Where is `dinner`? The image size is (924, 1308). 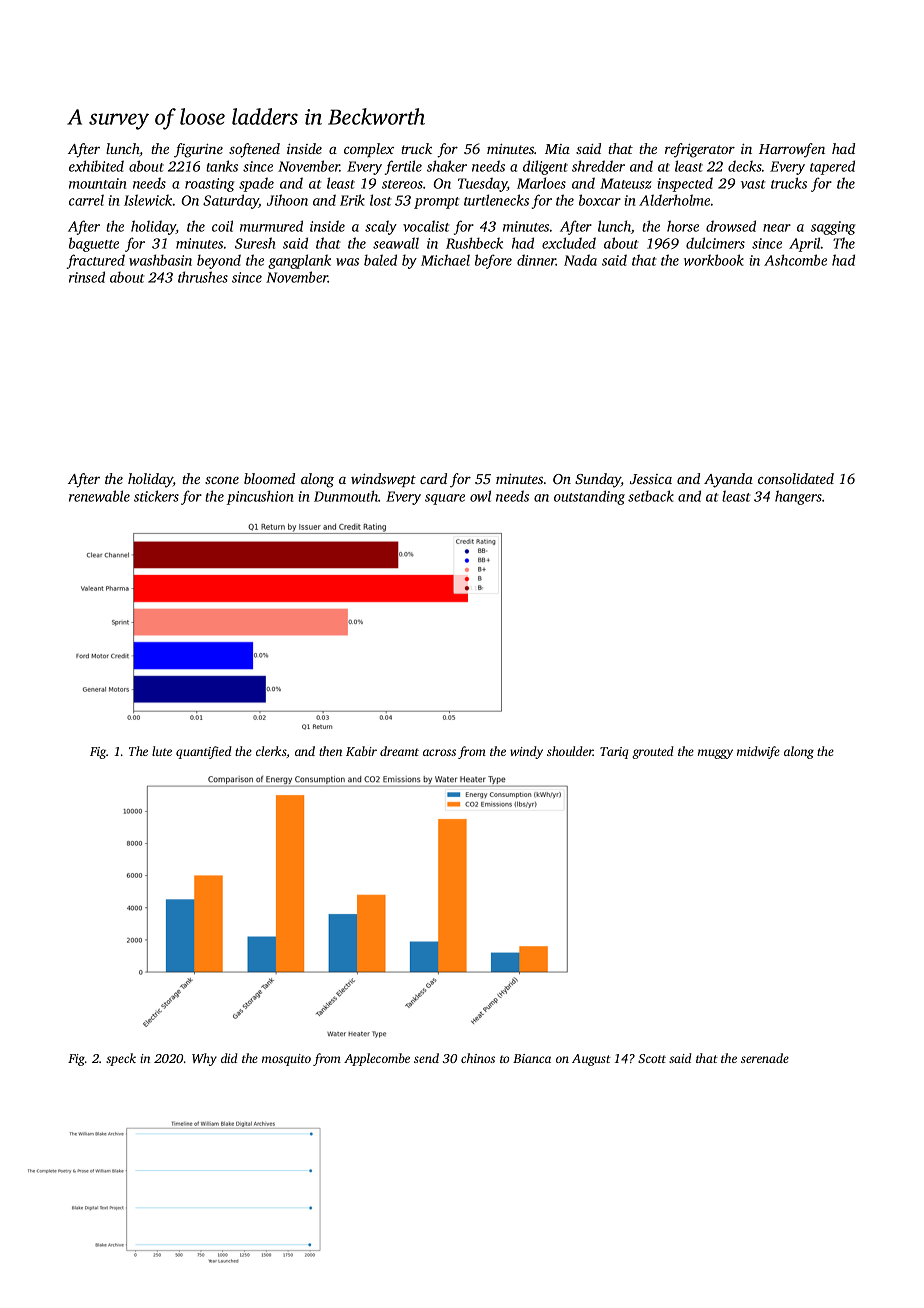 dinner is located at coordinates (536, 260).
